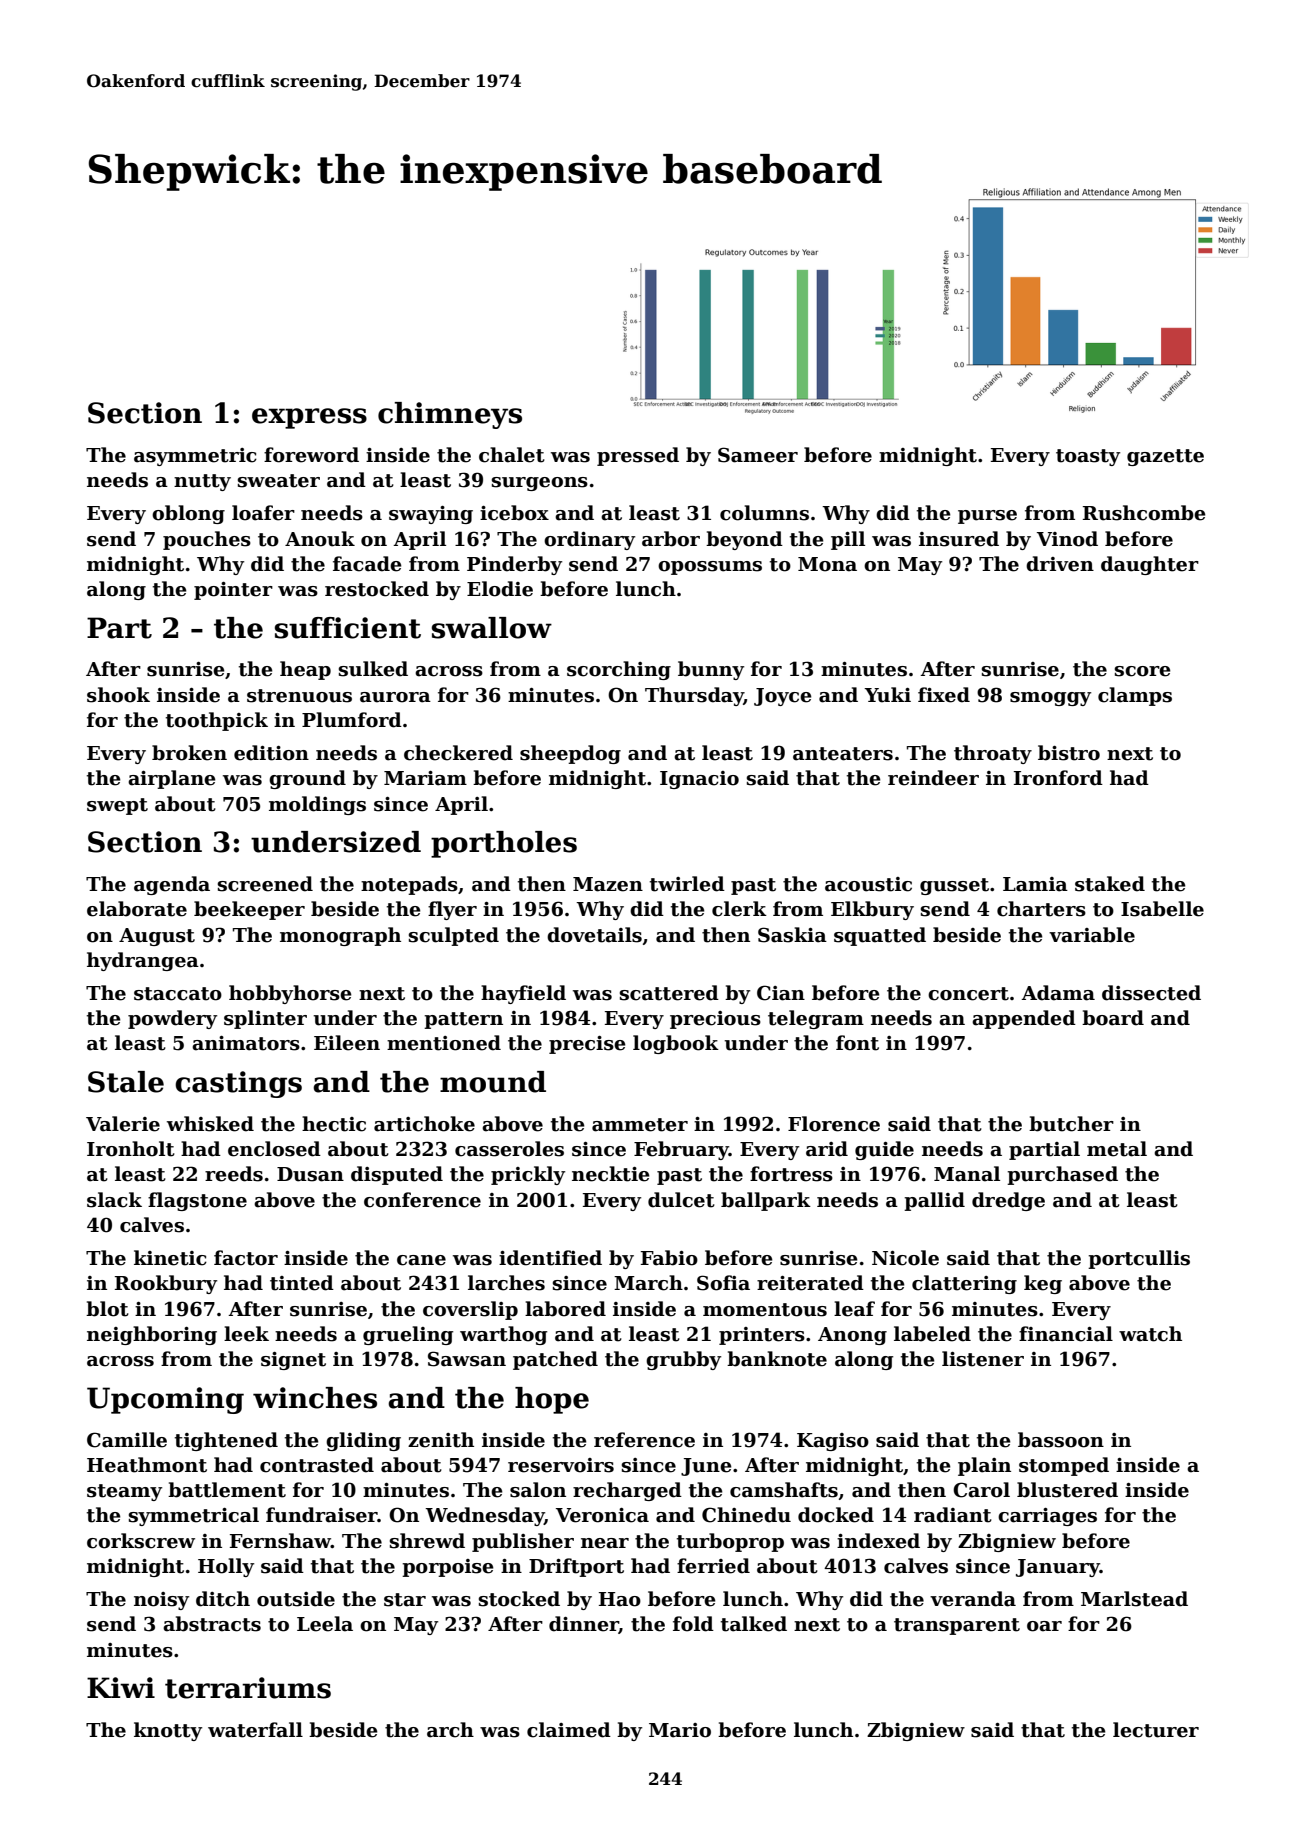 This screenshot has height=1832, width=1296. I want to click on portcullis, so click(1139, 1259).
